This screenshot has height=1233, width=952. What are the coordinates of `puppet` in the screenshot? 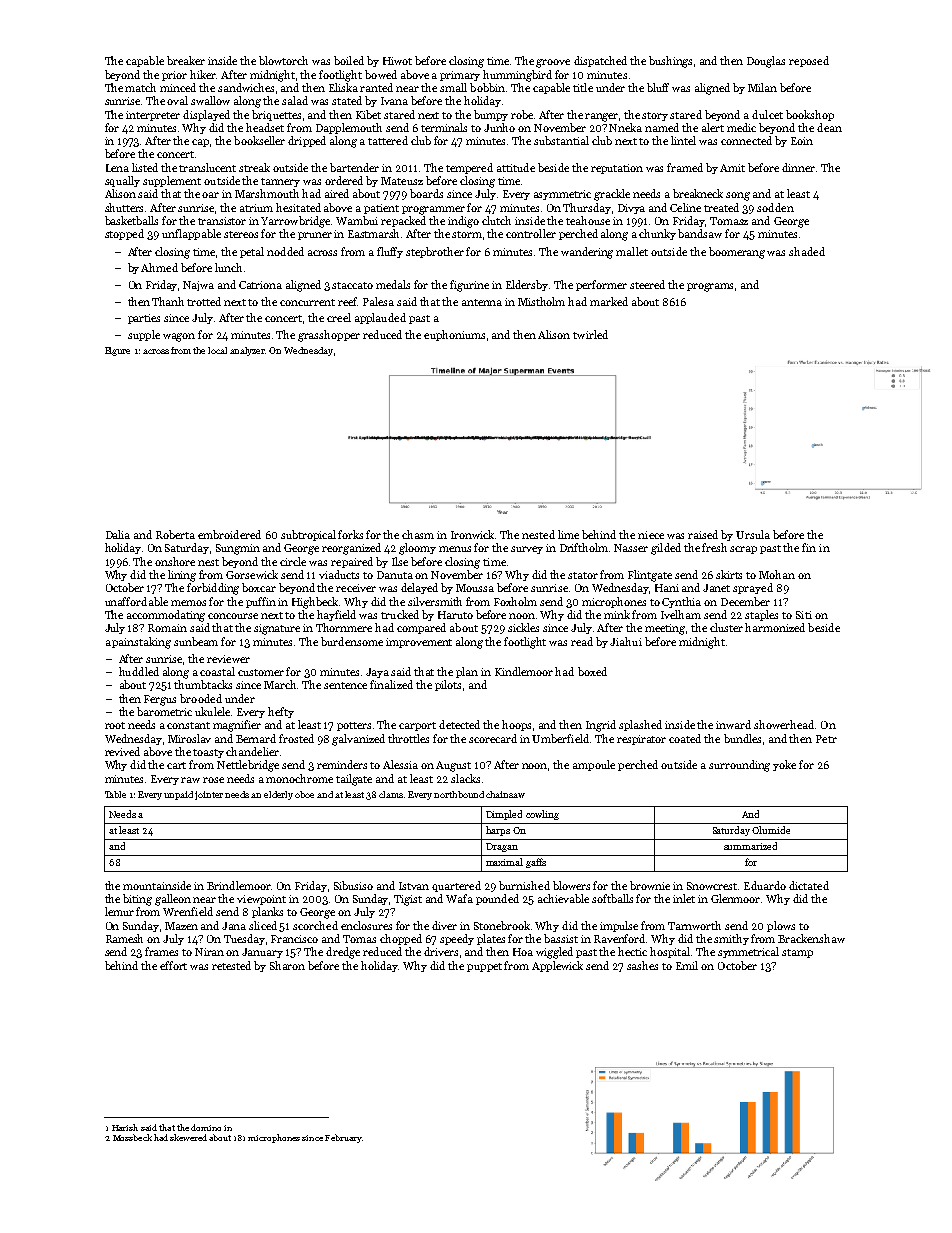 It's located at (484, 967).
